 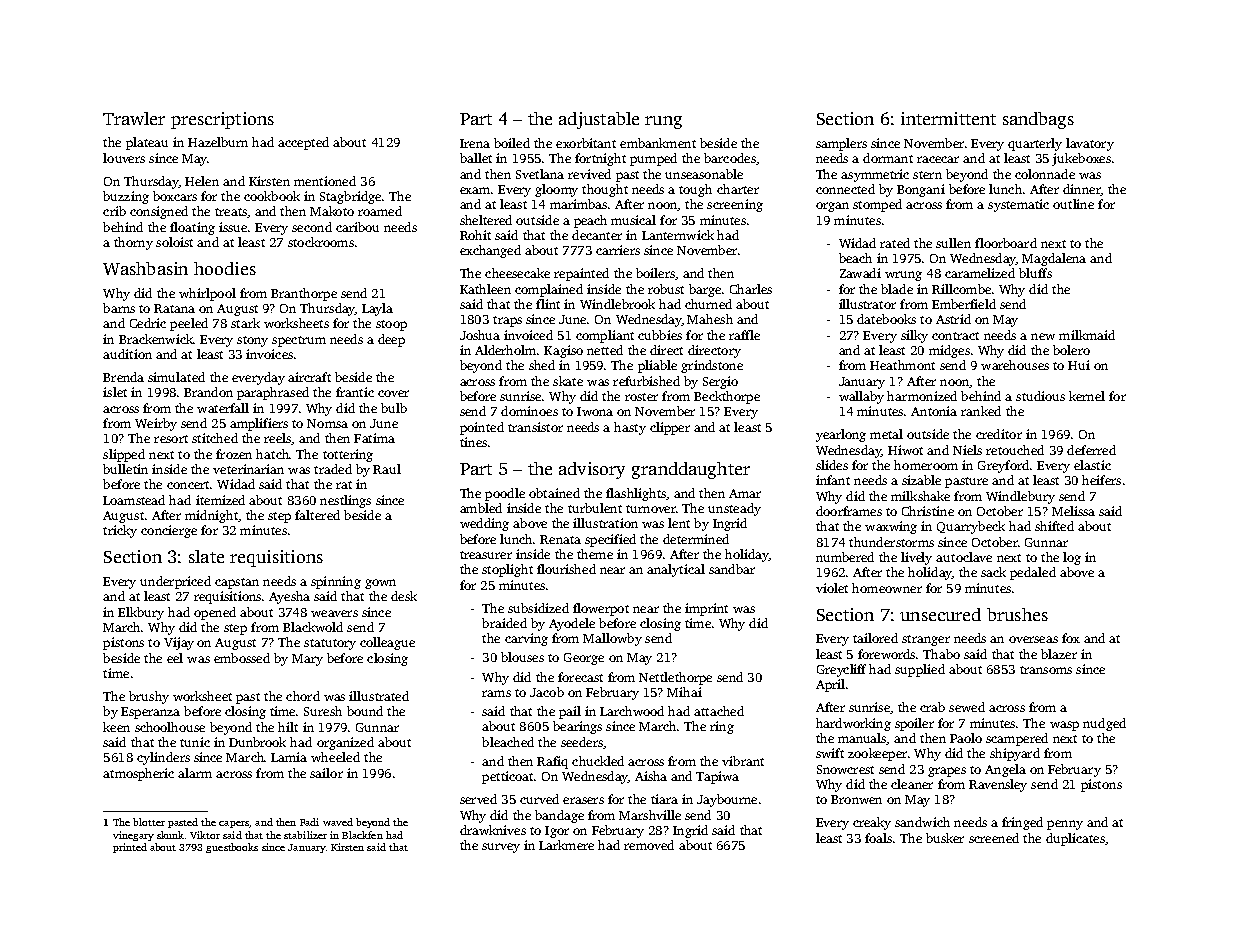 I want to click on sailor, so click(x=326, y=773).
